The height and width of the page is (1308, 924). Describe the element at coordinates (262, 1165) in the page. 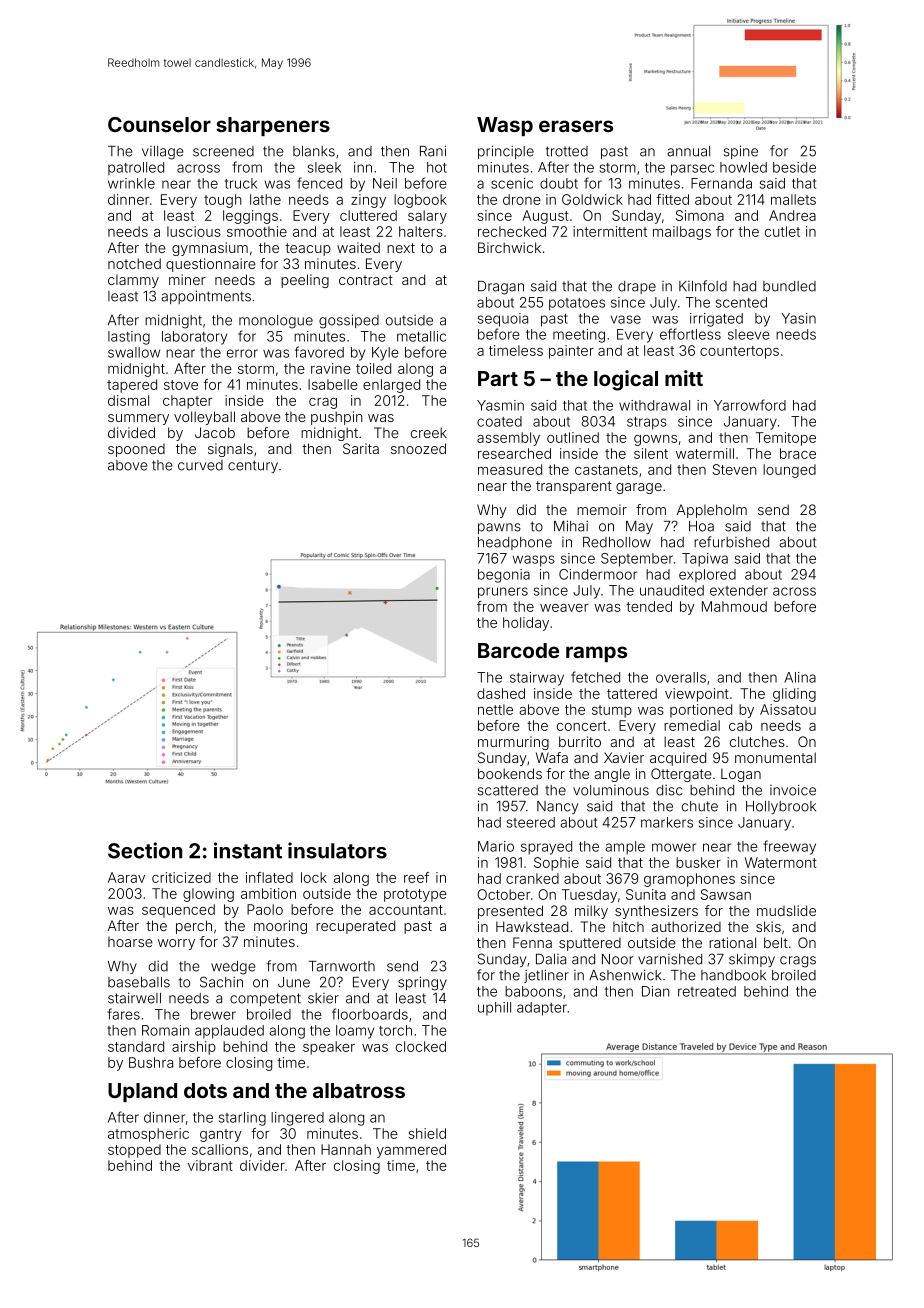

I see `divider` at that location.
